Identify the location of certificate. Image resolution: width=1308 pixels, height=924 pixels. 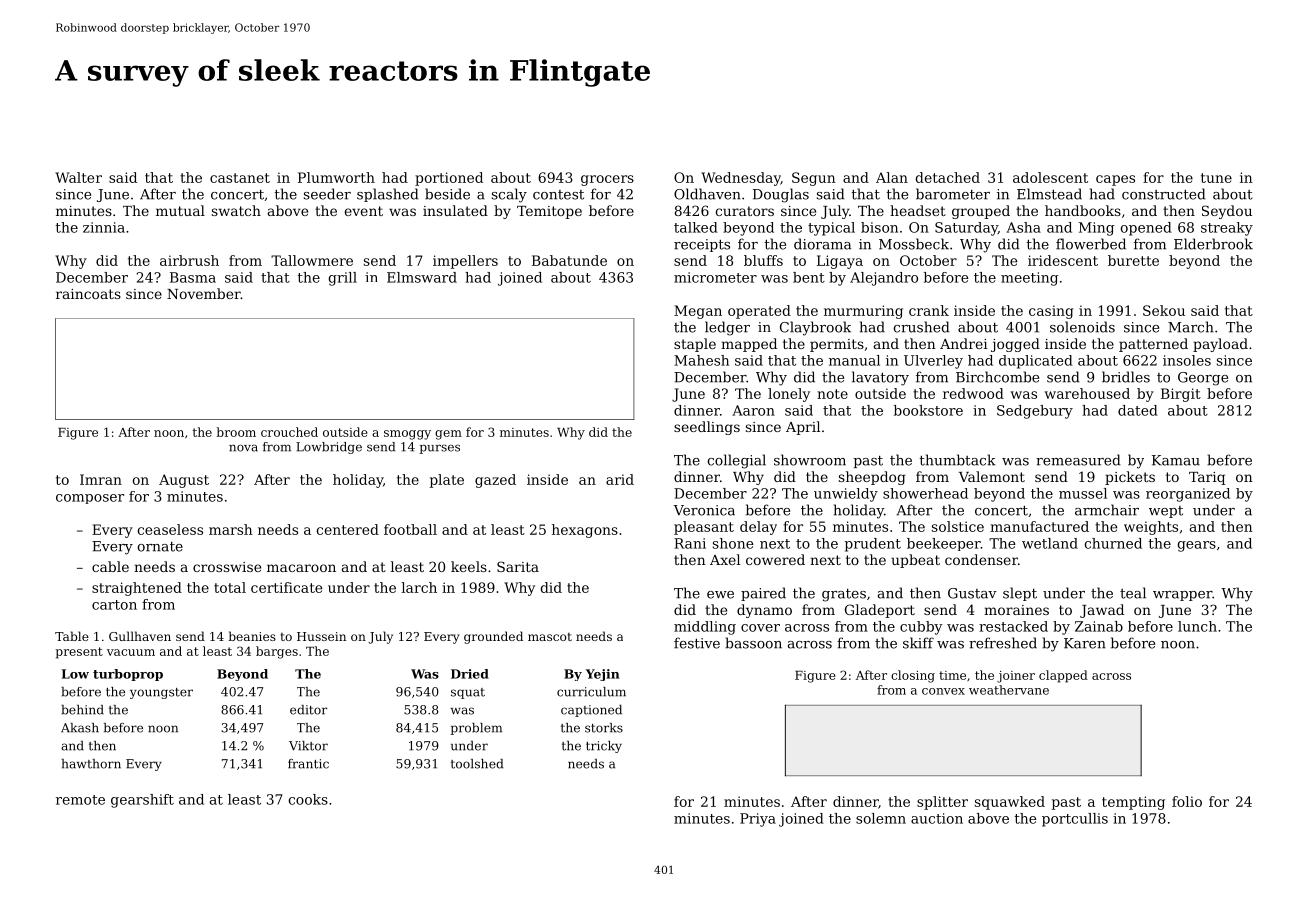
(286, 587).
